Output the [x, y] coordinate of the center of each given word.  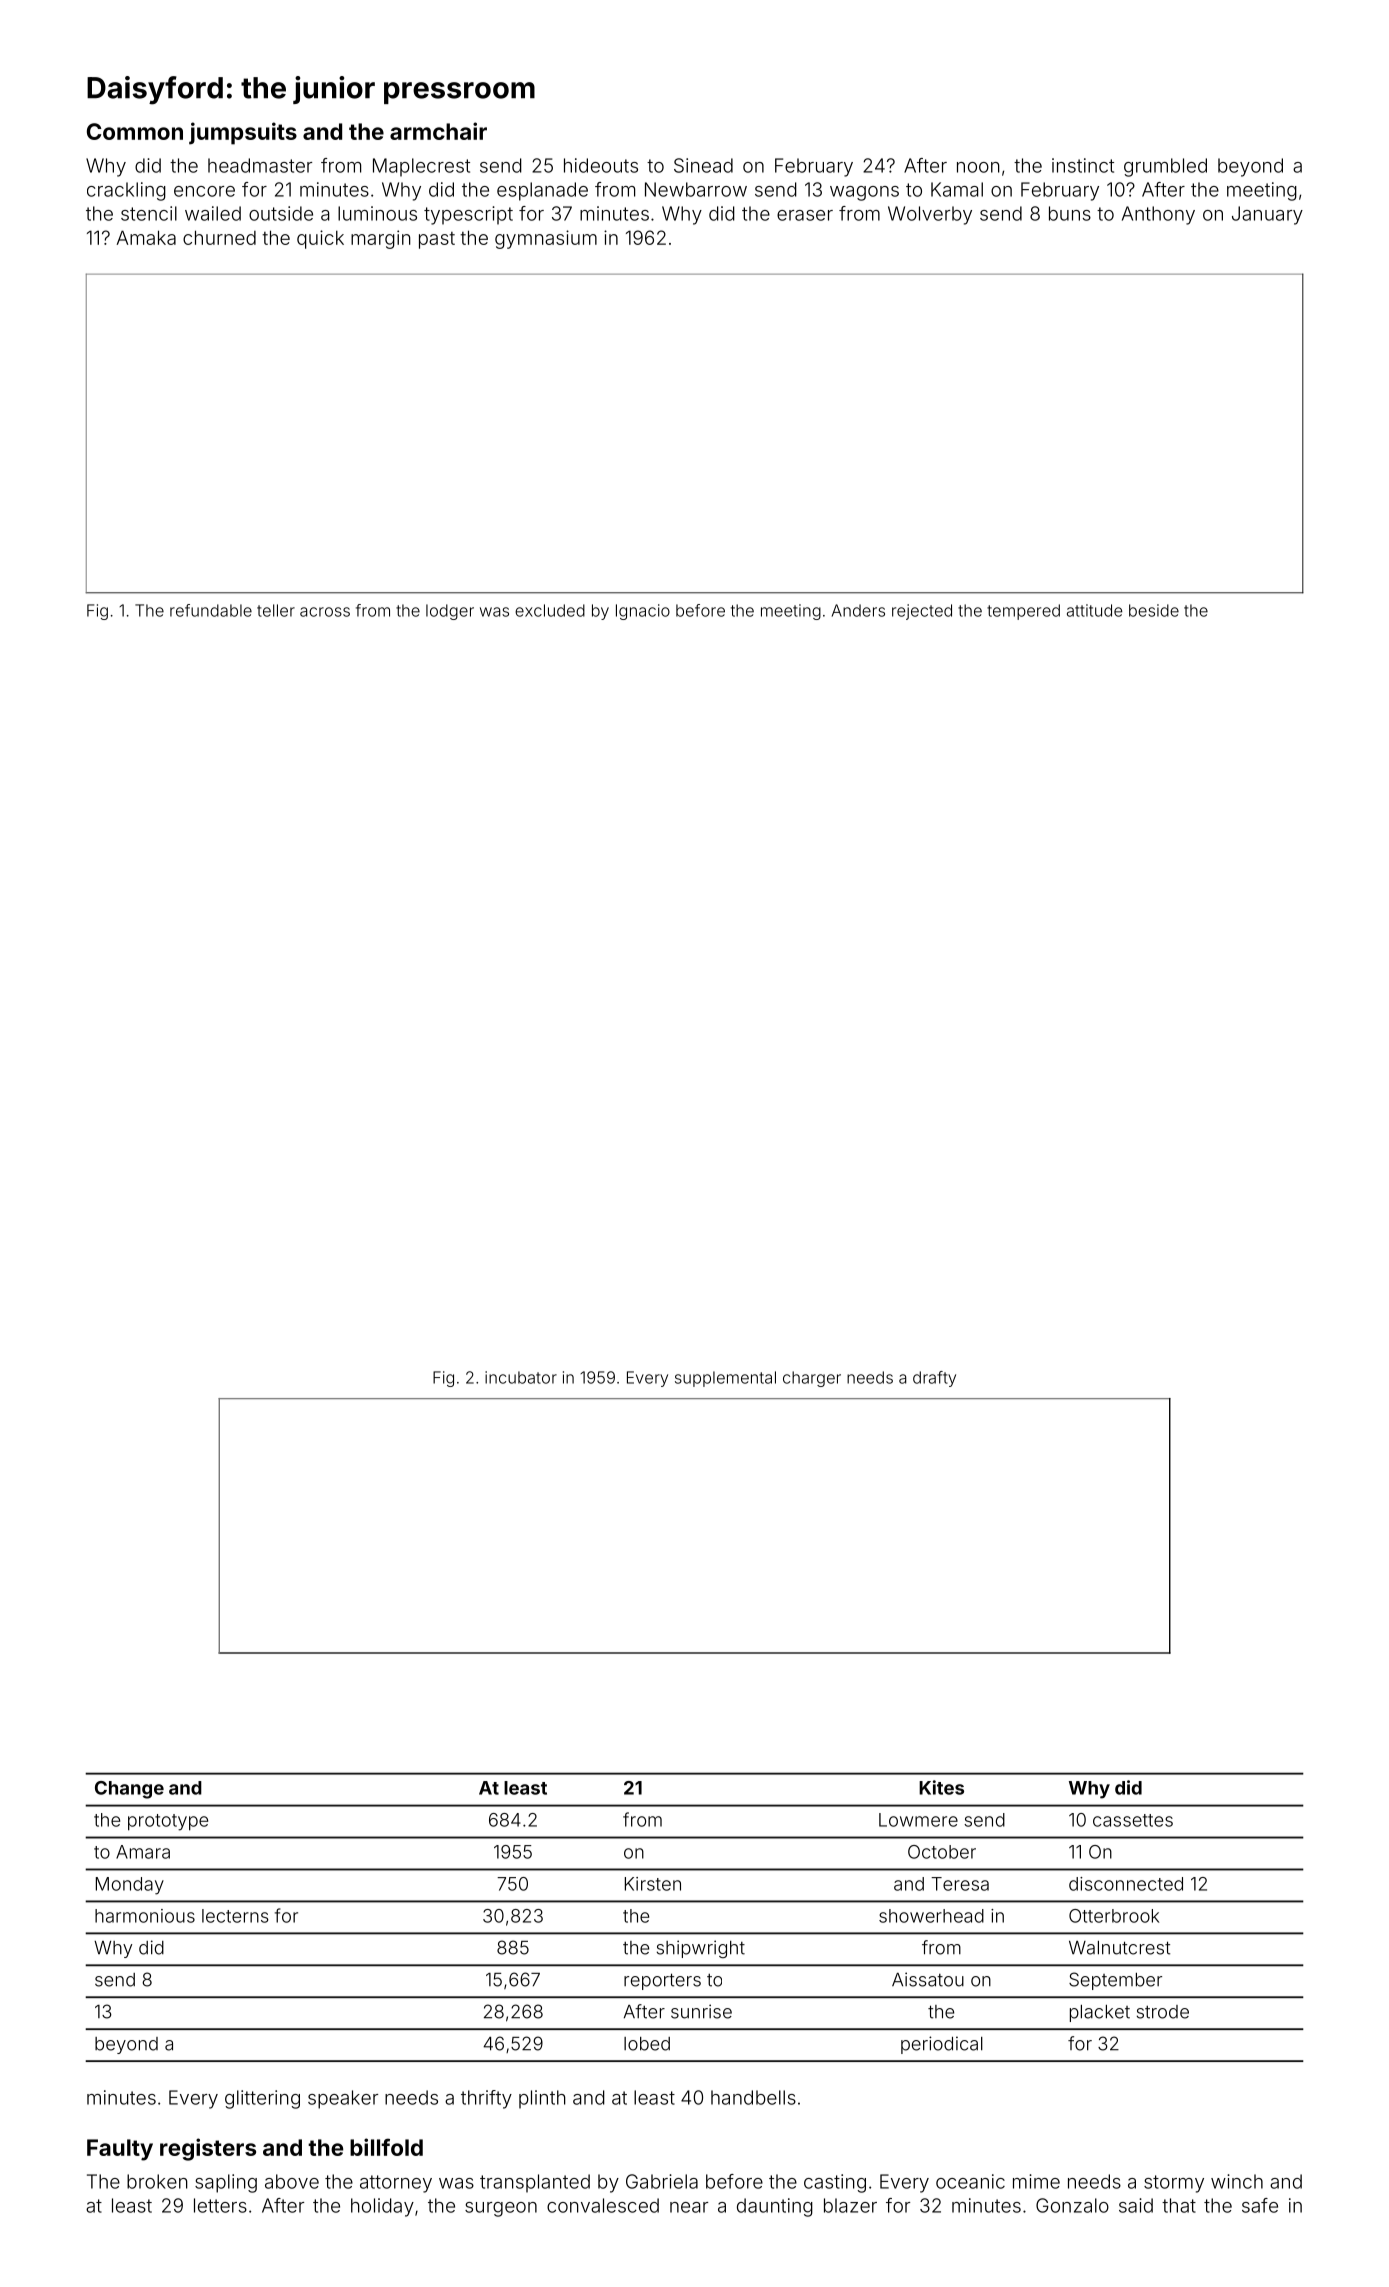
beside [1154, 610]
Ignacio [643, 612]
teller [276, 610]
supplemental [725, 1379]
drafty [934, 1379]
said [1136, 2205]
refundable [211, 610]
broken [157, 2181]
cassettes [1133, 1820]
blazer [850, 2205]
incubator [521, 1377]
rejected [922, 612]
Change [129, 1790]
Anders [858, 610]
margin [381, 239]
